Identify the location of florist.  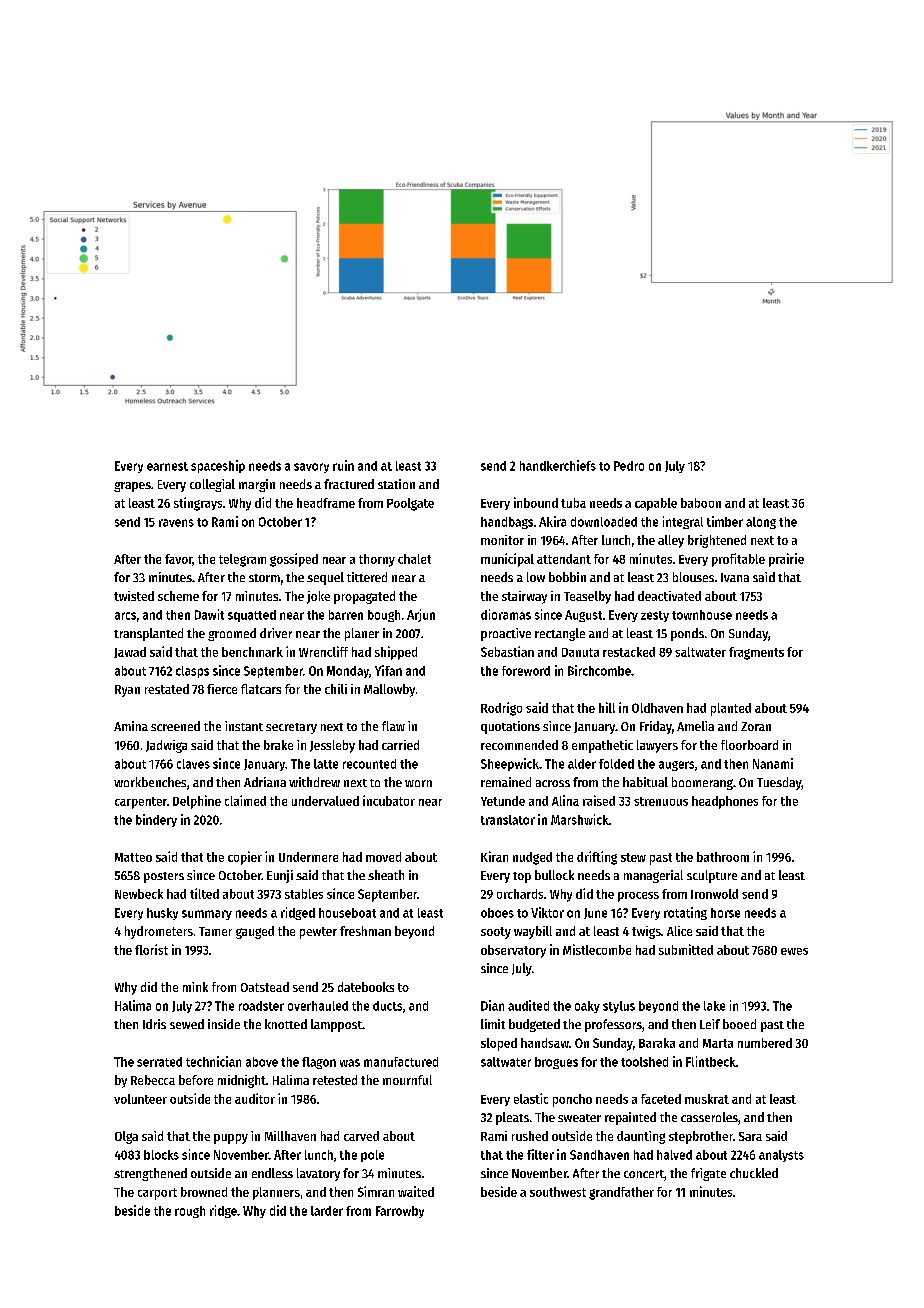
(151, 949).
